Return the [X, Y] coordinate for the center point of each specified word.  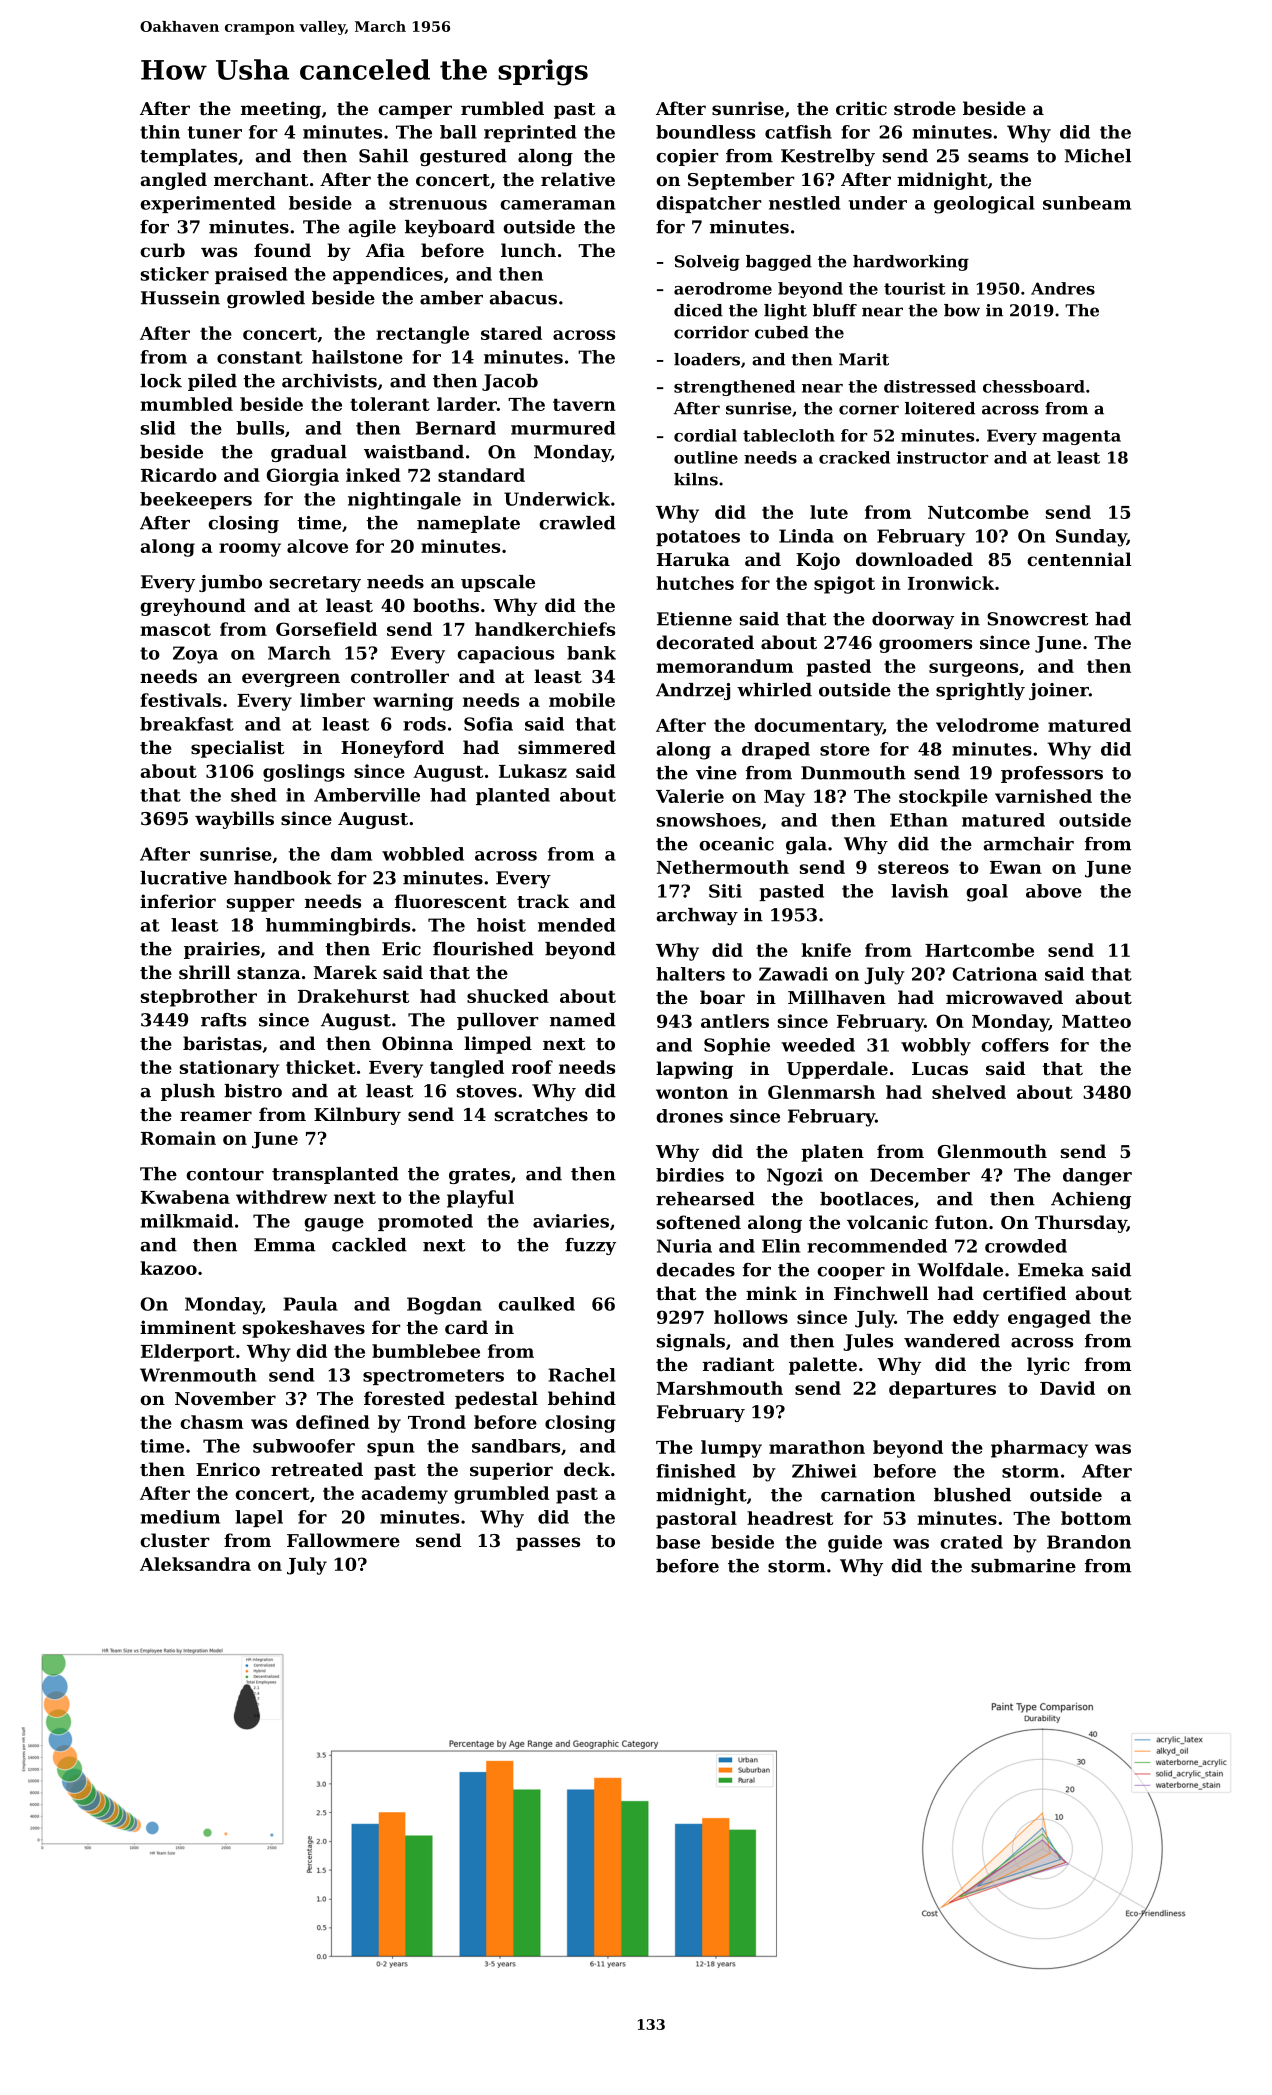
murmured [563, 428]
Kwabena [185, 1197]
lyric [1048, 1366]
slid [158, 428]
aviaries [571, 1221]
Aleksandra [195, 1564]
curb [162, 250]
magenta [1081, 437]
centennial [1079, 559]
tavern [584, 404]
